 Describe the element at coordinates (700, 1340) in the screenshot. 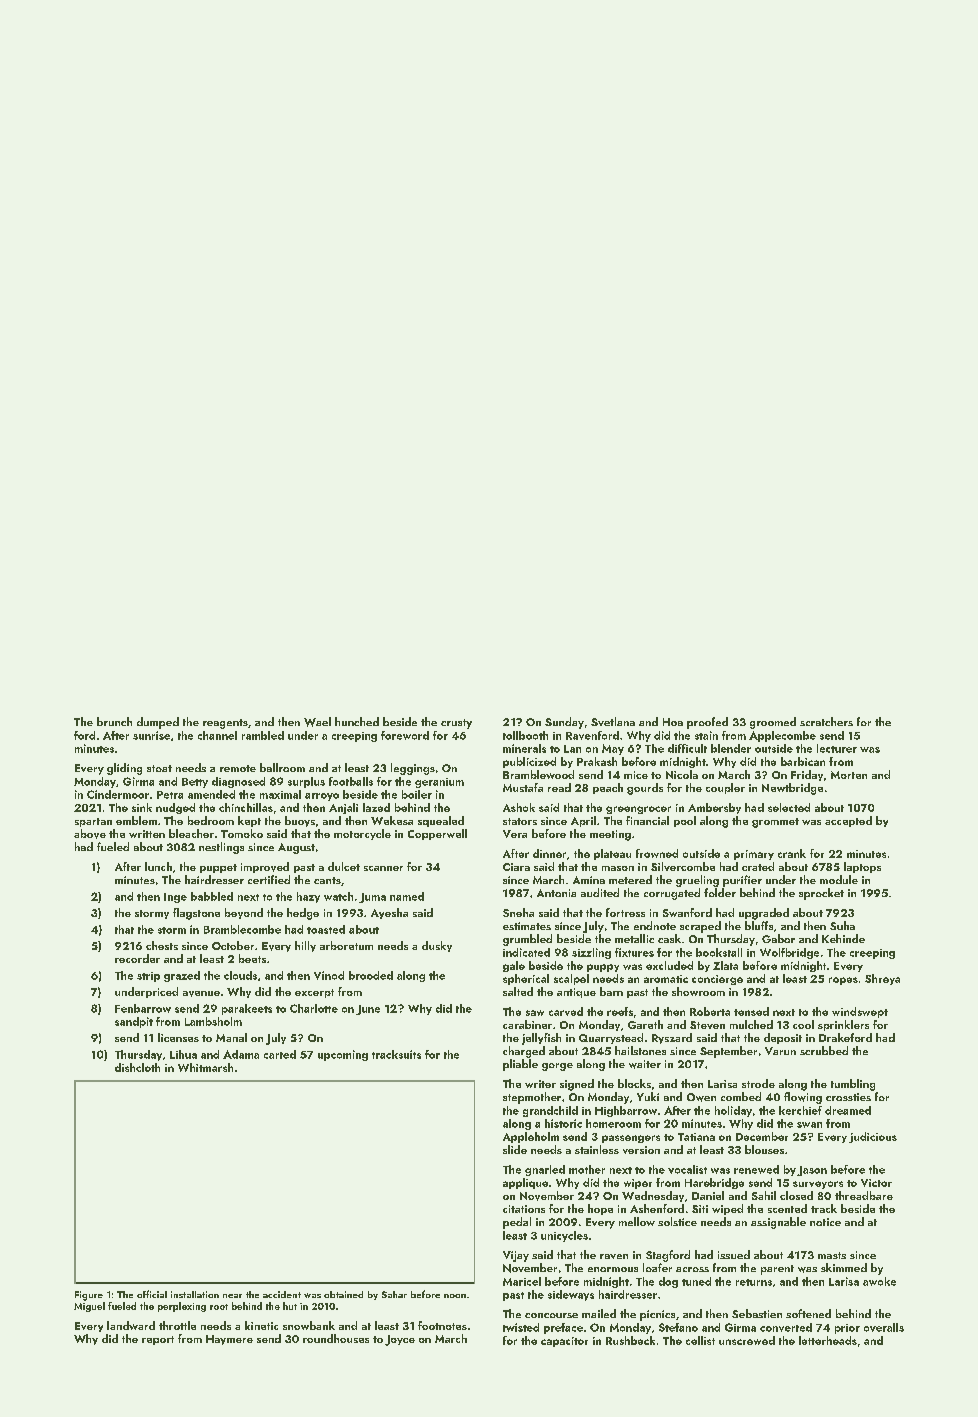

I see `cellist` at that location.
